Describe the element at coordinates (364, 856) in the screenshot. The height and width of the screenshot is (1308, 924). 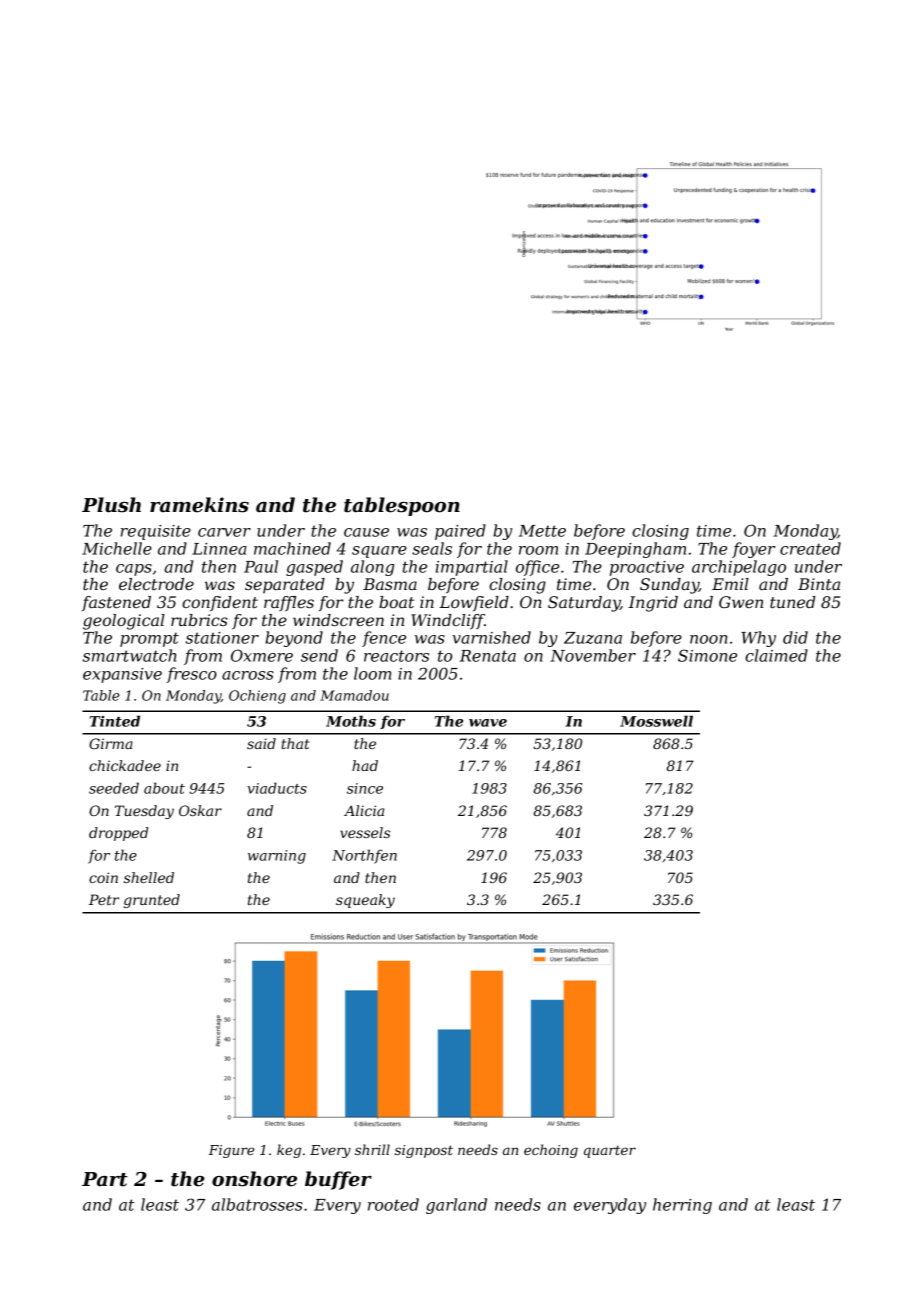
I see `Northfen` at that location.
